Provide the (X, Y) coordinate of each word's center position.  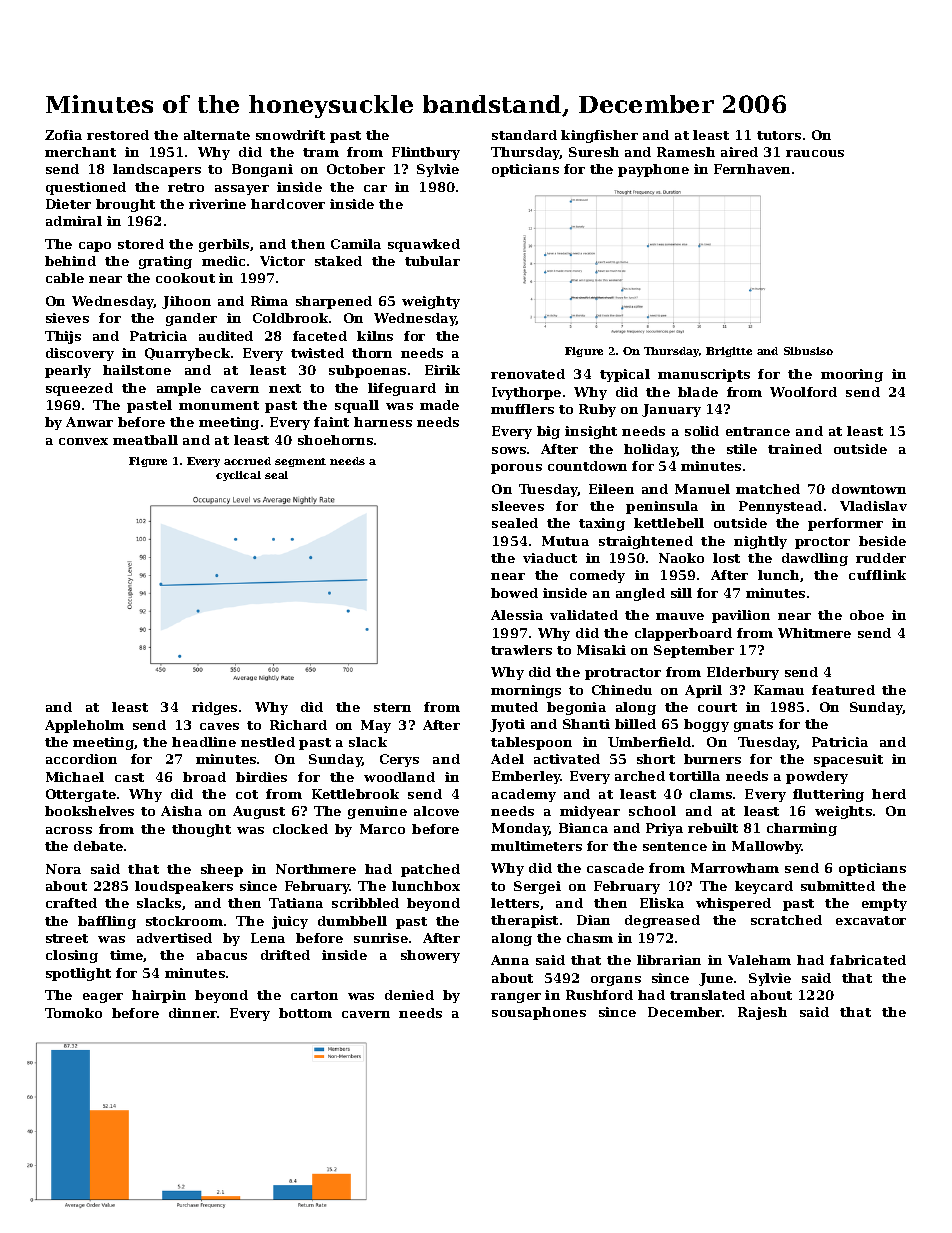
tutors (779, 135)
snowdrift (290, 135)
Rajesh (762, 1013)
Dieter (68, 204)
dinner (193, 1013)
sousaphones (539, 1013)
